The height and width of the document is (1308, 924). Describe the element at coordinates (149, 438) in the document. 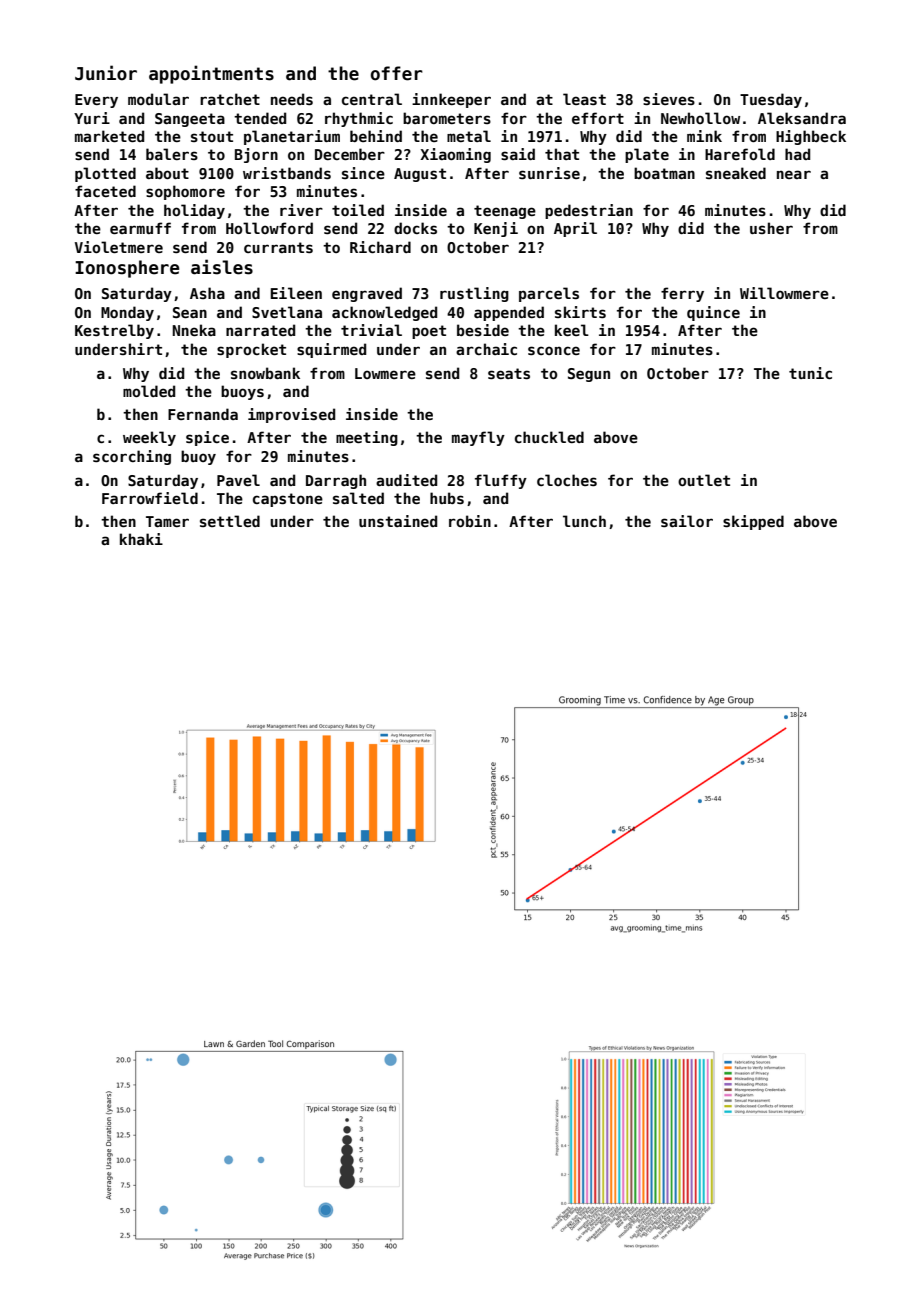

I see `weekly` at that location.
